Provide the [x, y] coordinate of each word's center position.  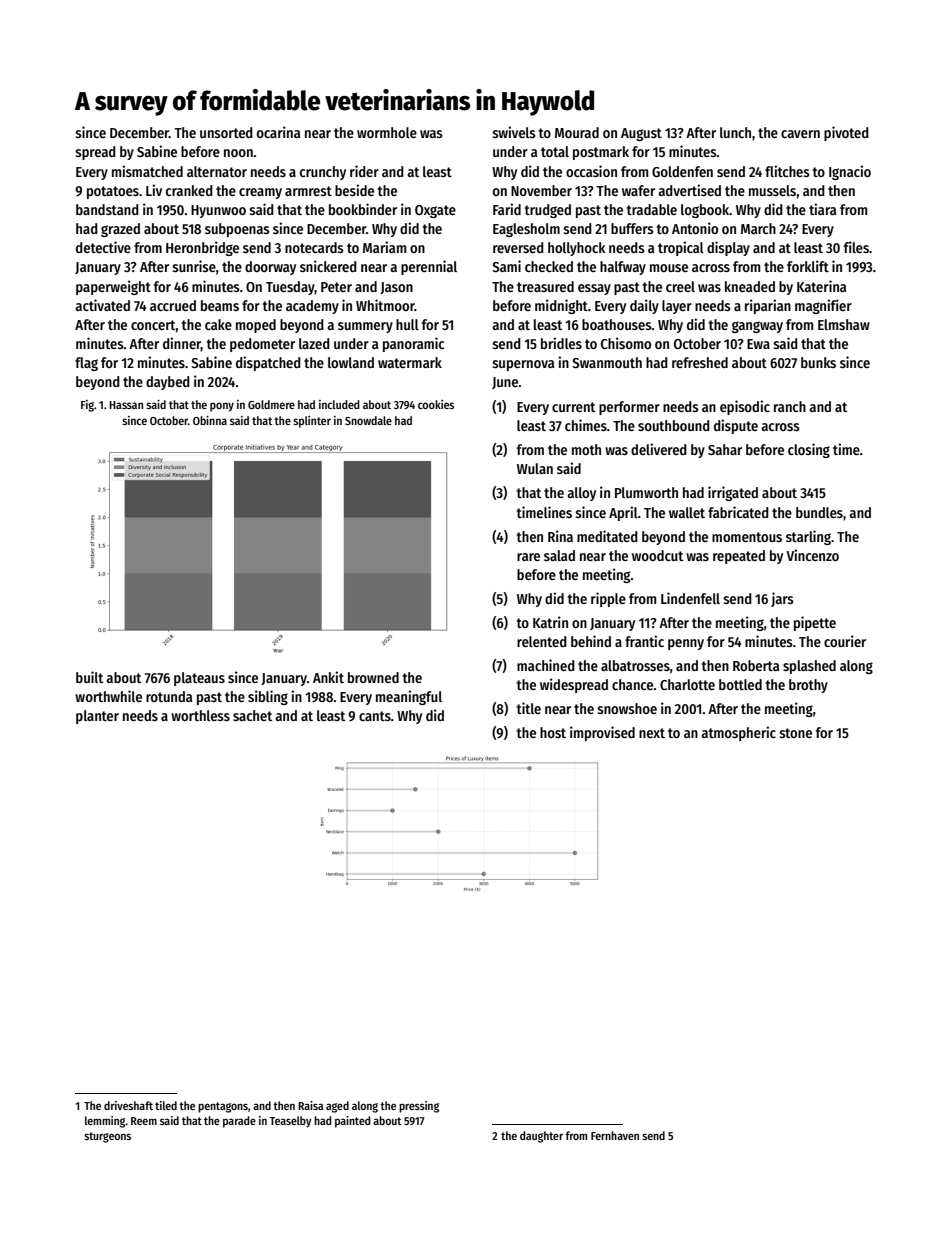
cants [375, 716]
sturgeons [107, 1137]
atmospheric [738, 733]
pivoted [846, 133]
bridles [561, 343]
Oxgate [435, 211]
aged [337, 1107]
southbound [674, 425]
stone [796, 733]
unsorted [226, 132]
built [89, 677]
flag [86, 364]
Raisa [311, 1105]
